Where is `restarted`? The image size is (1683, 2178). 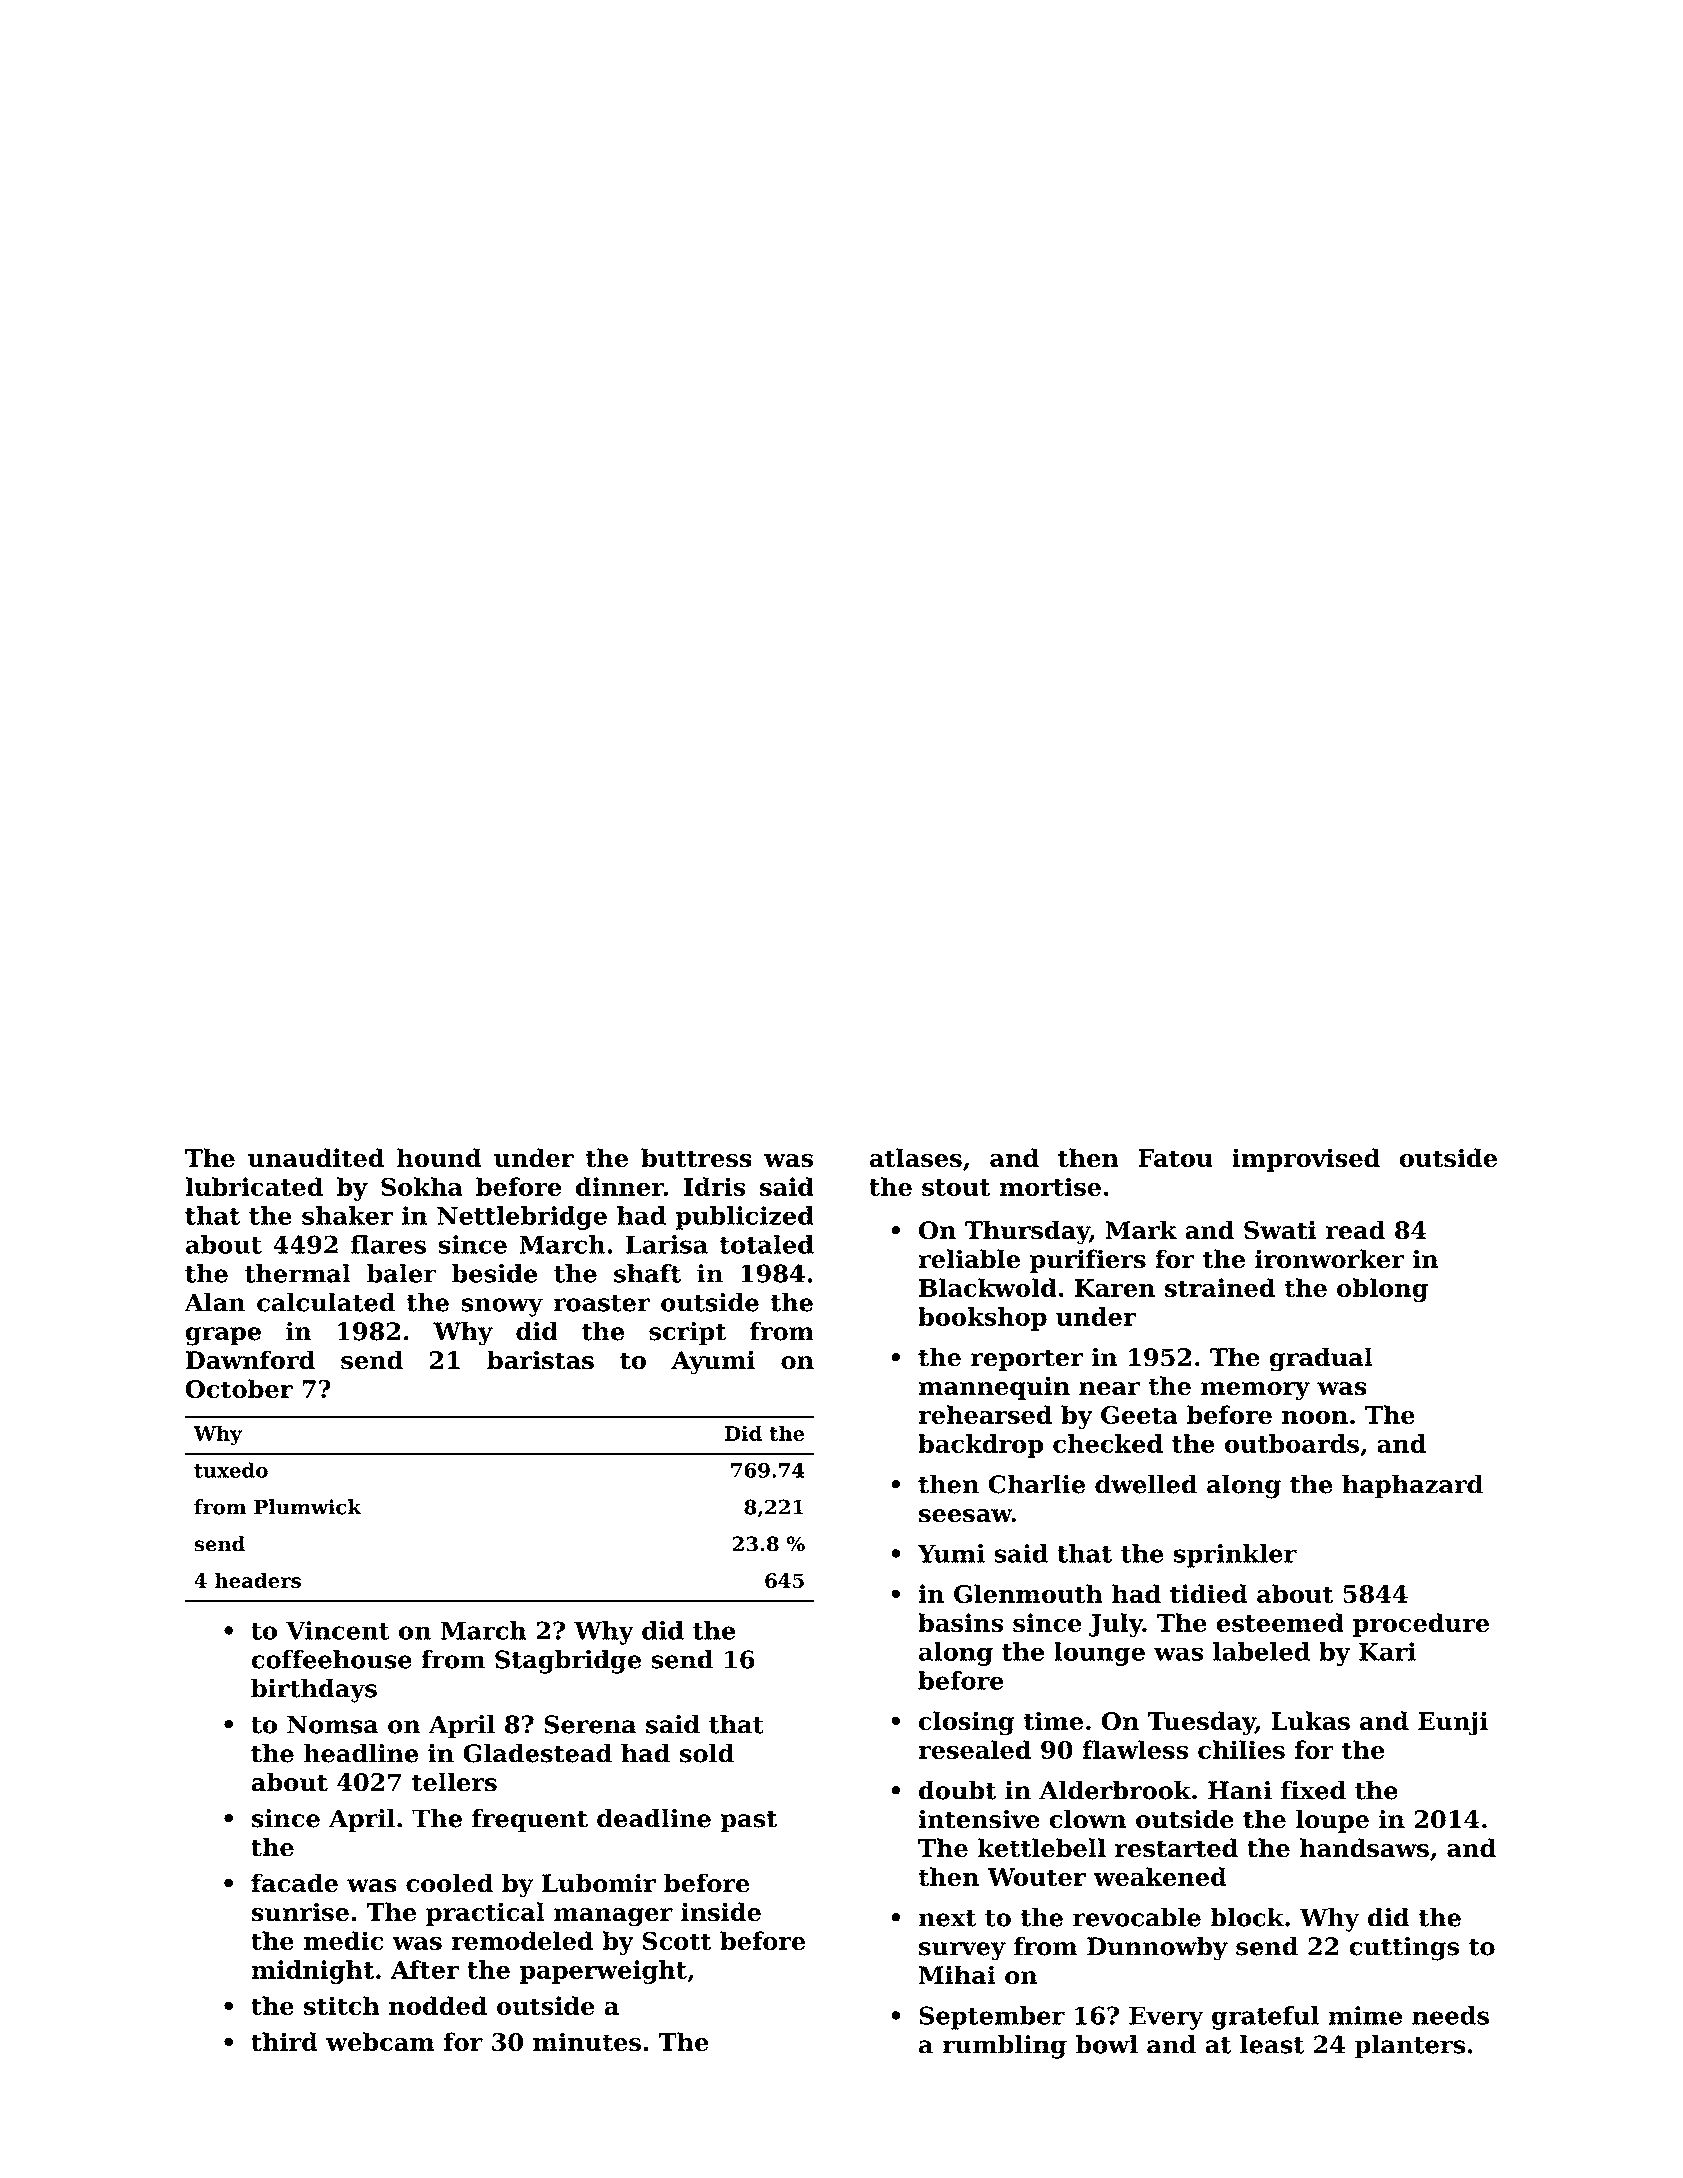 restarted is located at coordinates (1176, 1848).
